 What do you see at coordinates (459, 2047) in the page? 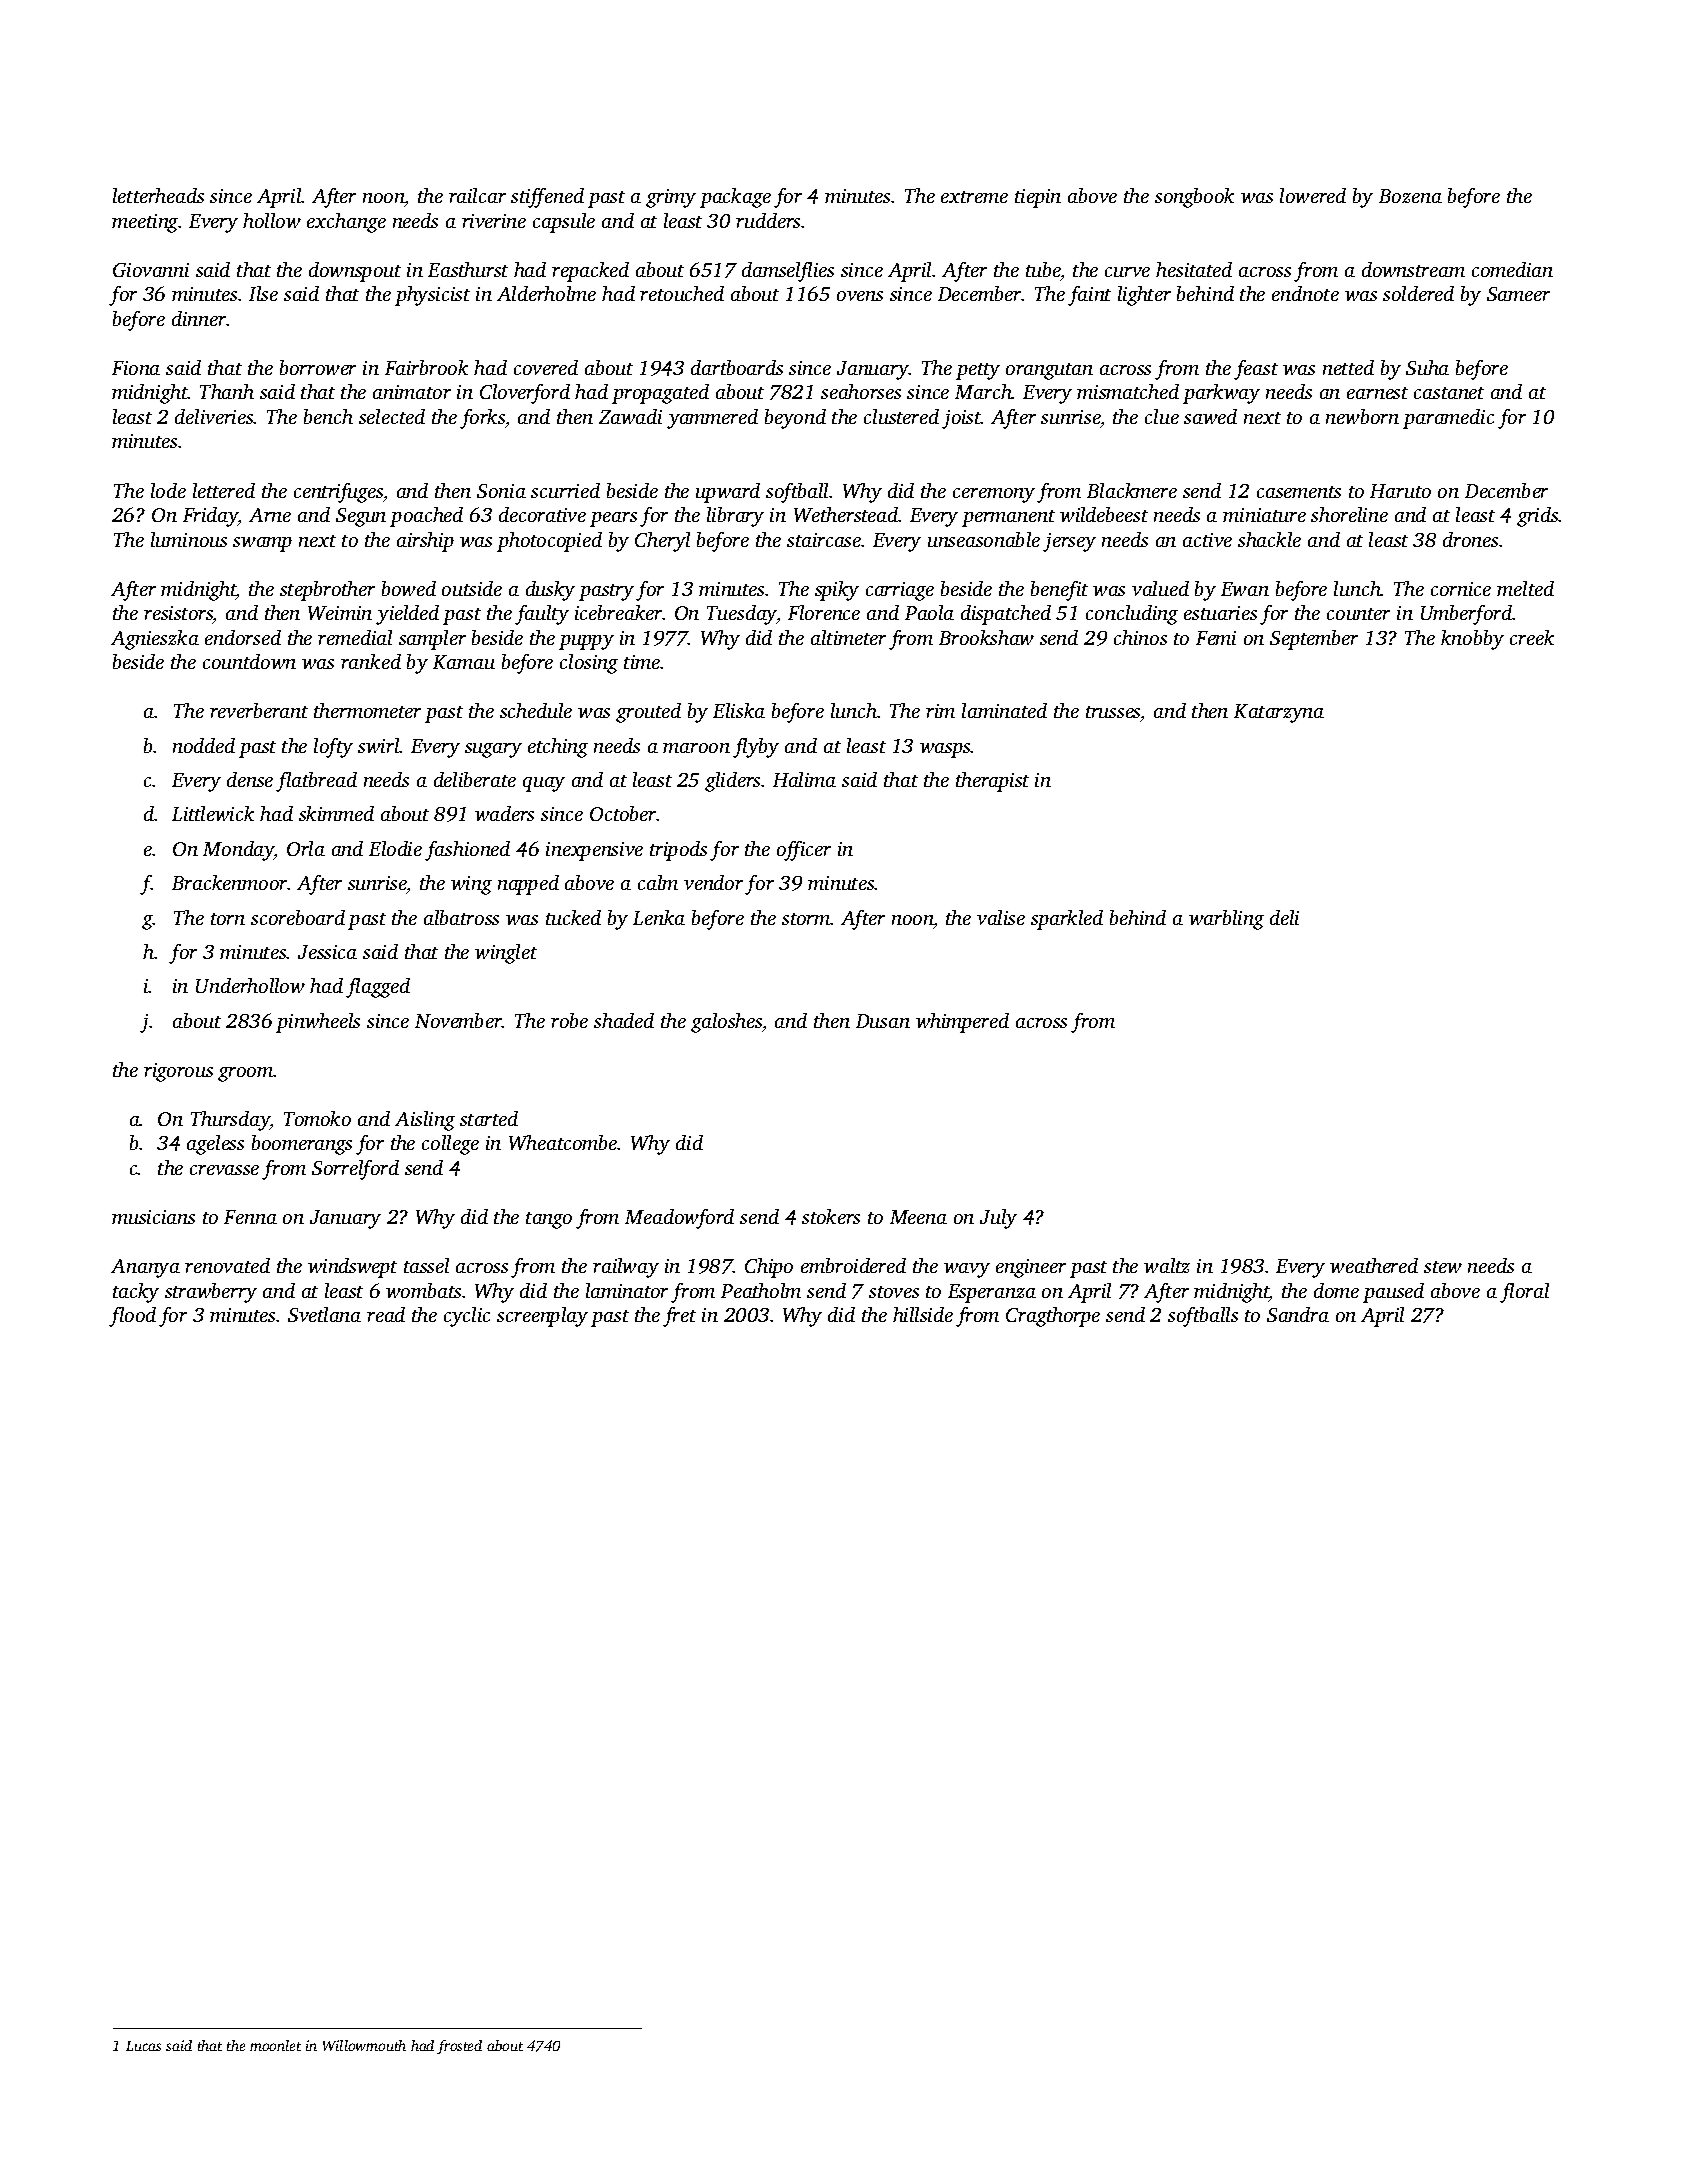
I see `frosted` at bounding box center [459, 2047].
